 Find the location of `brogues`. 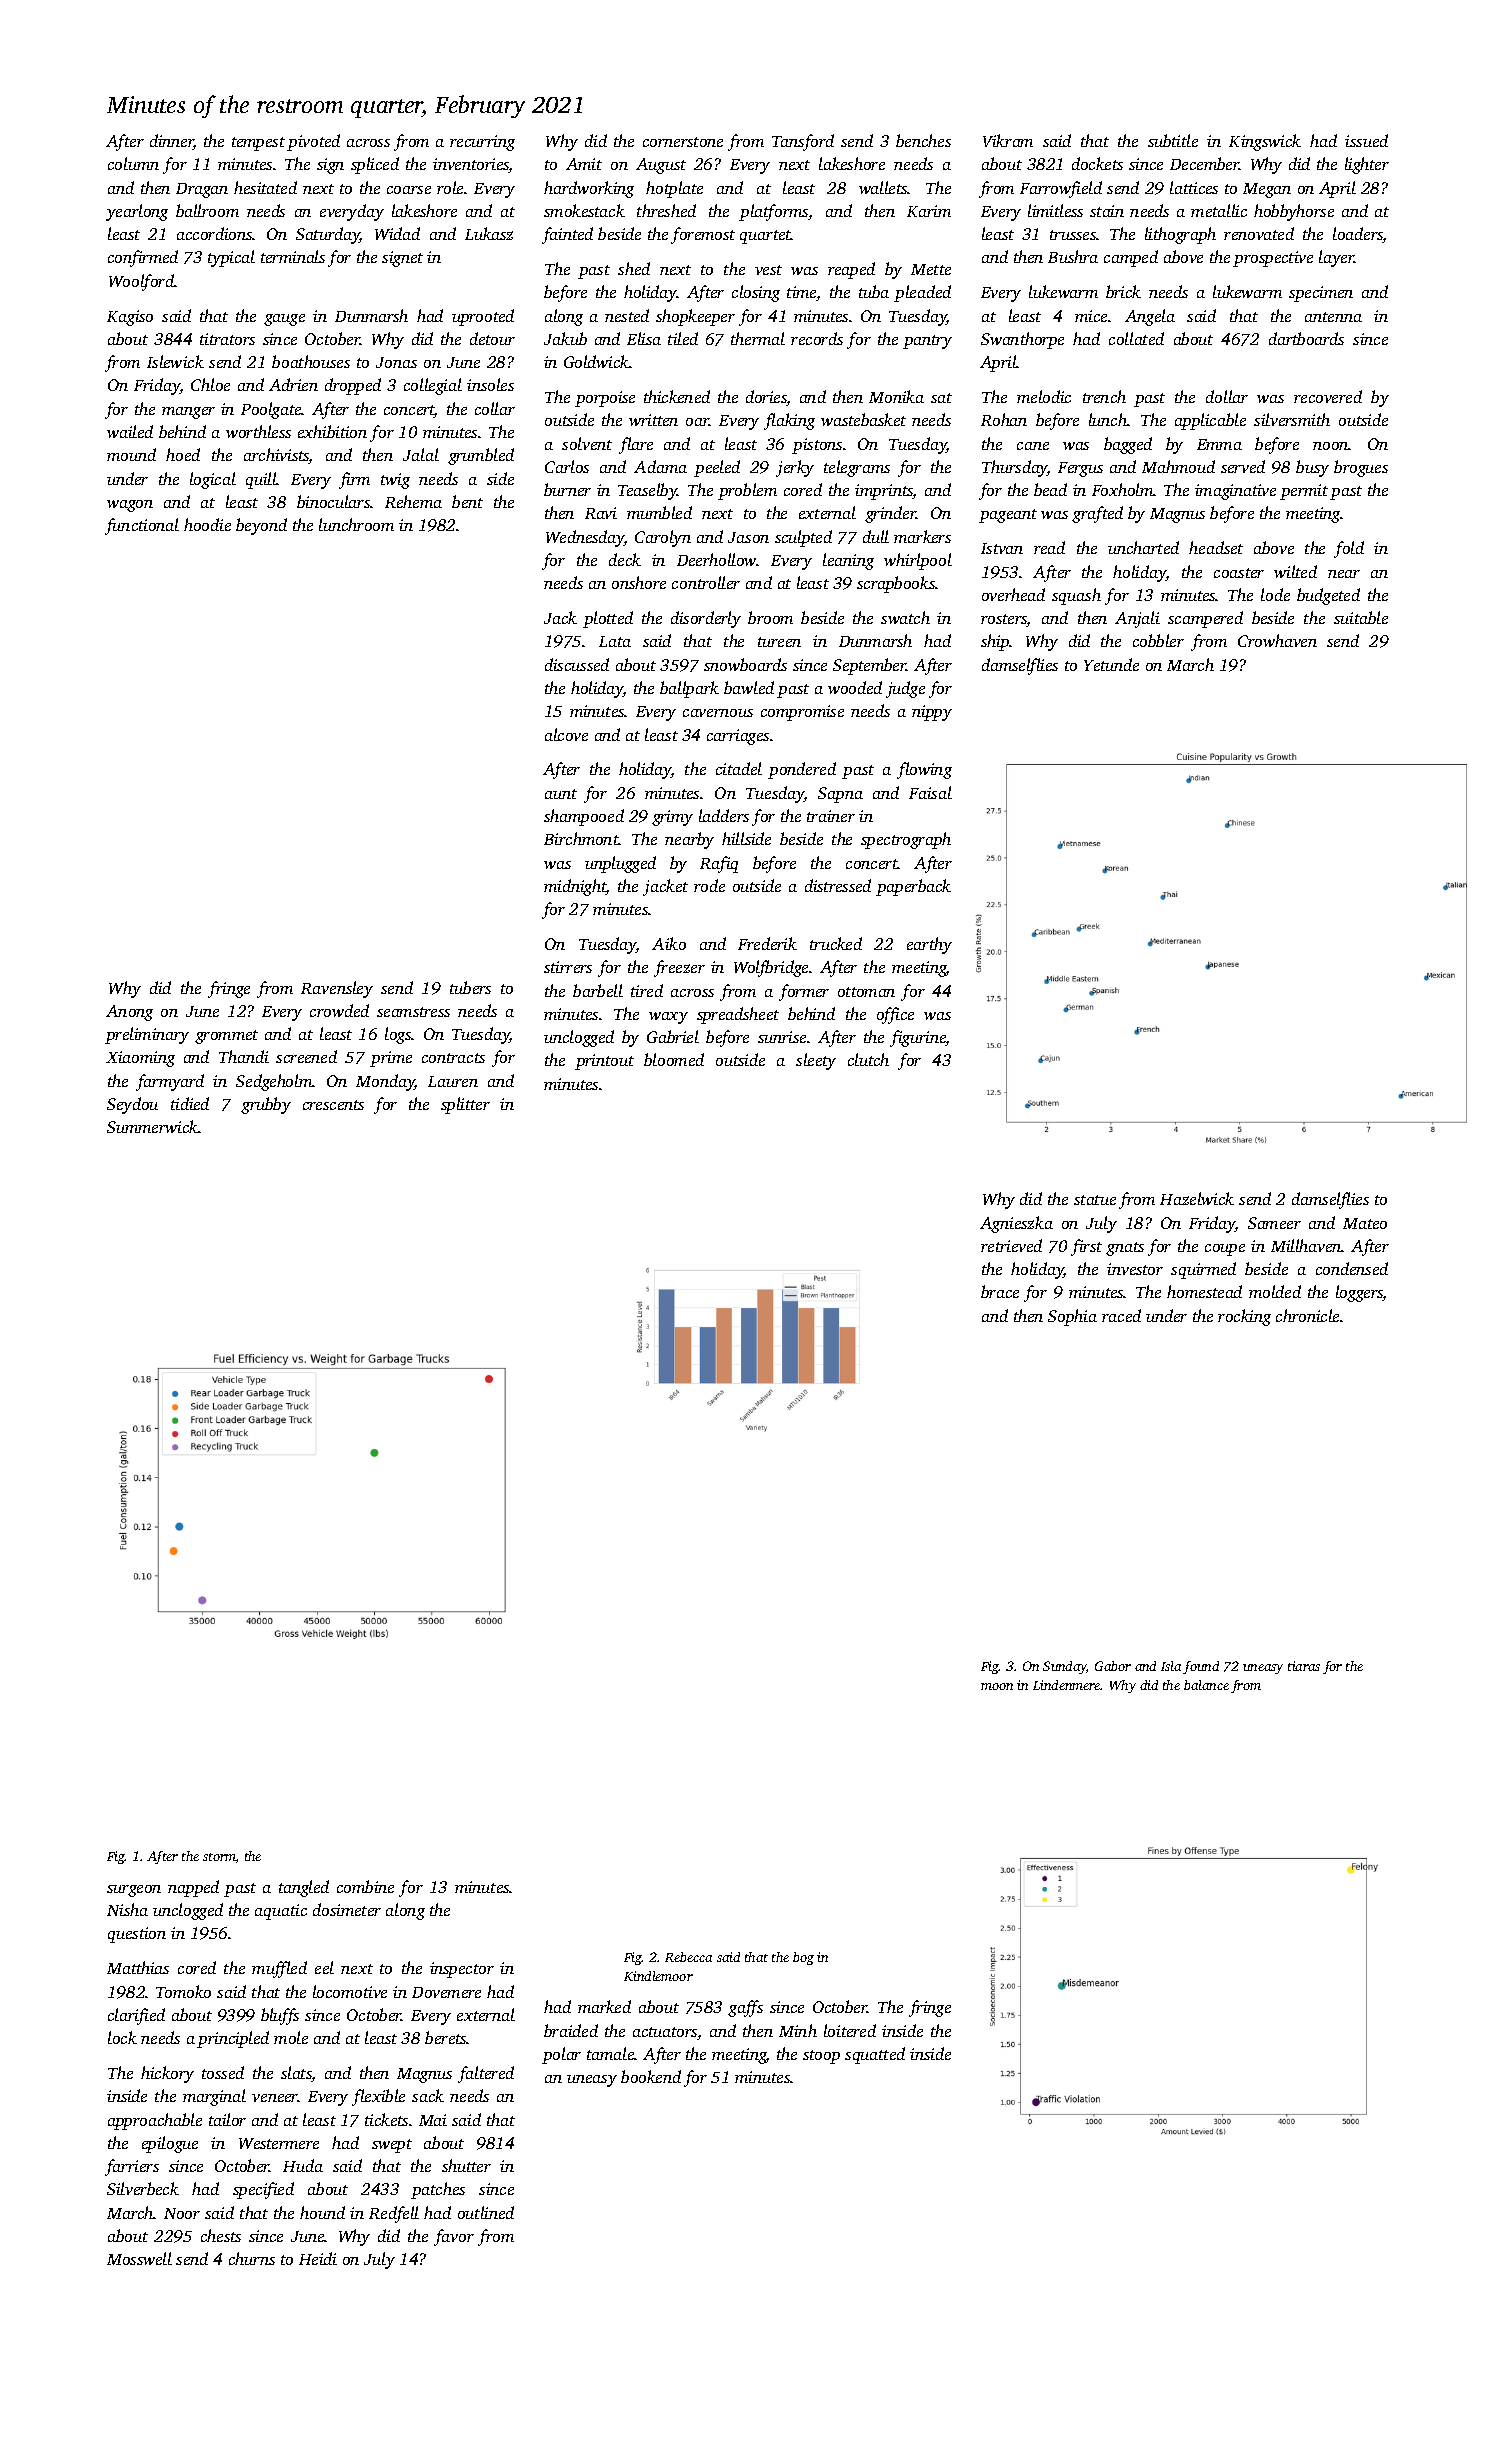

brogues is located at coordinates (1361, 468).
